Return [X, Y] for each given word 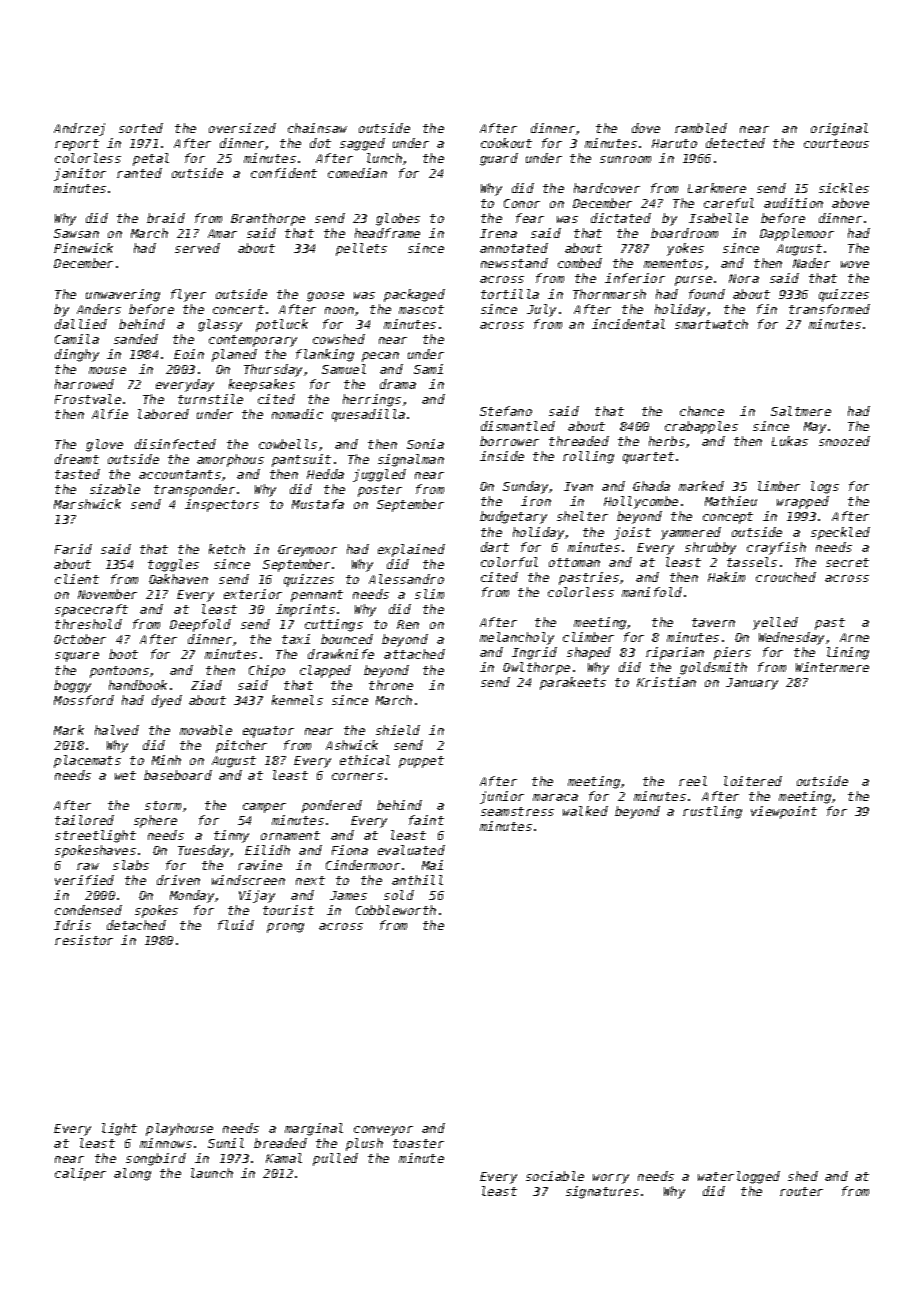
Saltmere [801, 411]
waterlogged [739, 1177]
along [132, 1174]
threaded [579, 441]
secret [847, 562]
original [839, 129]
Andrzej [79, 129]
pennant [317, 596]
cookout [506, 143]
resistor [84, 940]
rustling [712, 812]
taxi [296, 639]
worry [611, 1179]
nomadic [297, 414]
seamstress [517, 811]
